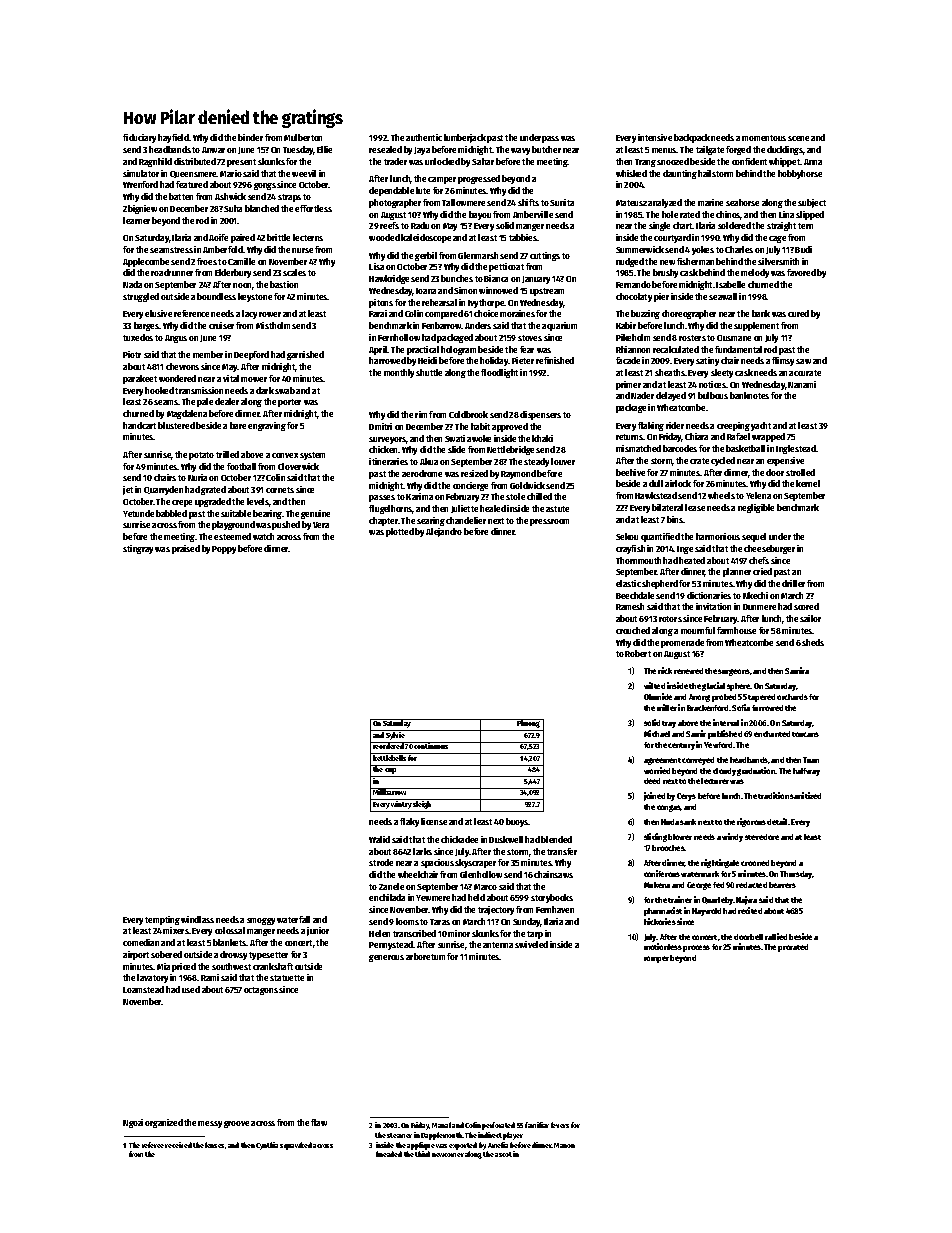 The height and width of the screenshot is (1233, 952). What do you see at coordinates (133, 1123) in the screenshot?
I see `Ngozi` at bounding box center [133, 1123].
